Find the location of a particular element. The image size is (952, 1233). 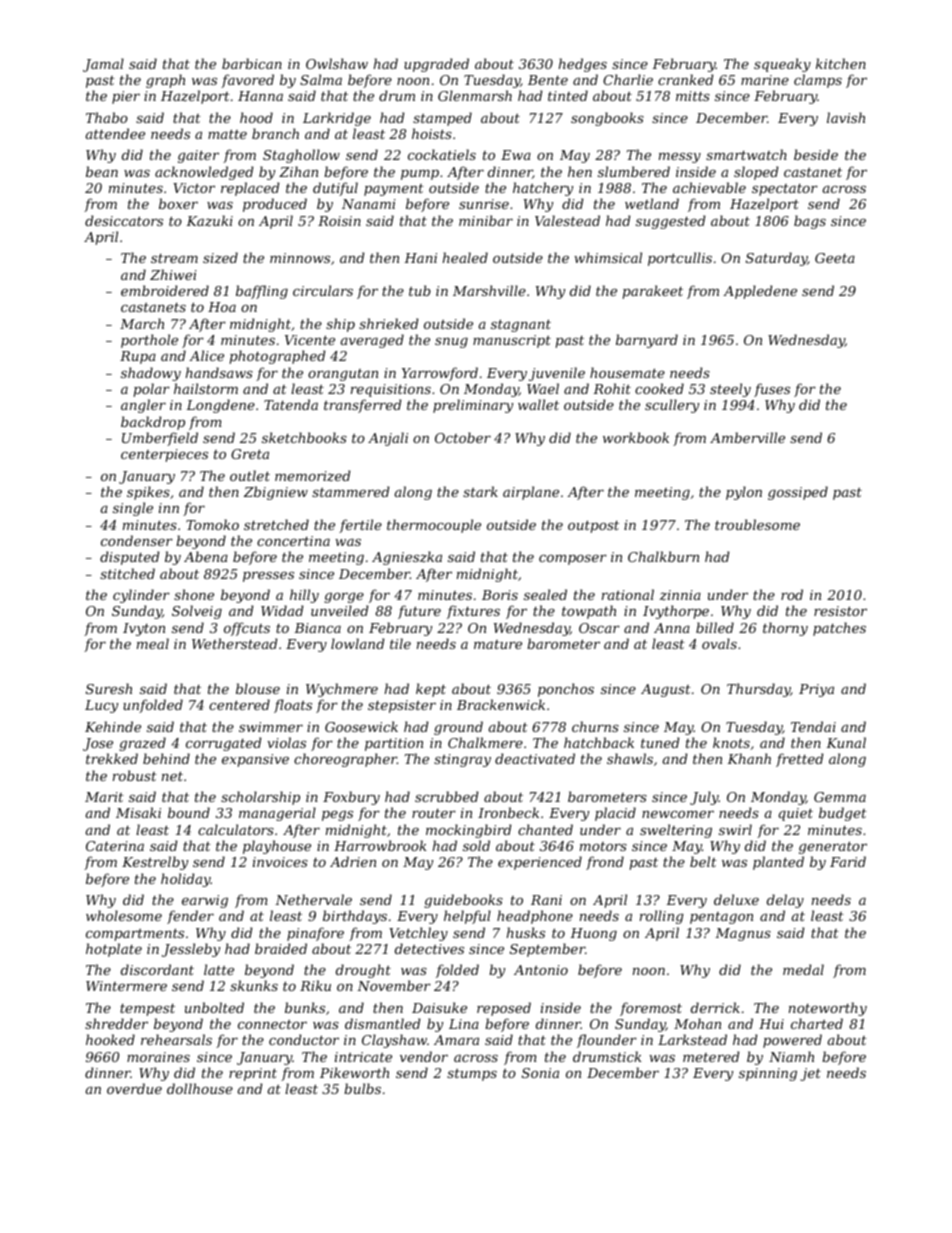

chanted is located at coordinates (545, 829).
